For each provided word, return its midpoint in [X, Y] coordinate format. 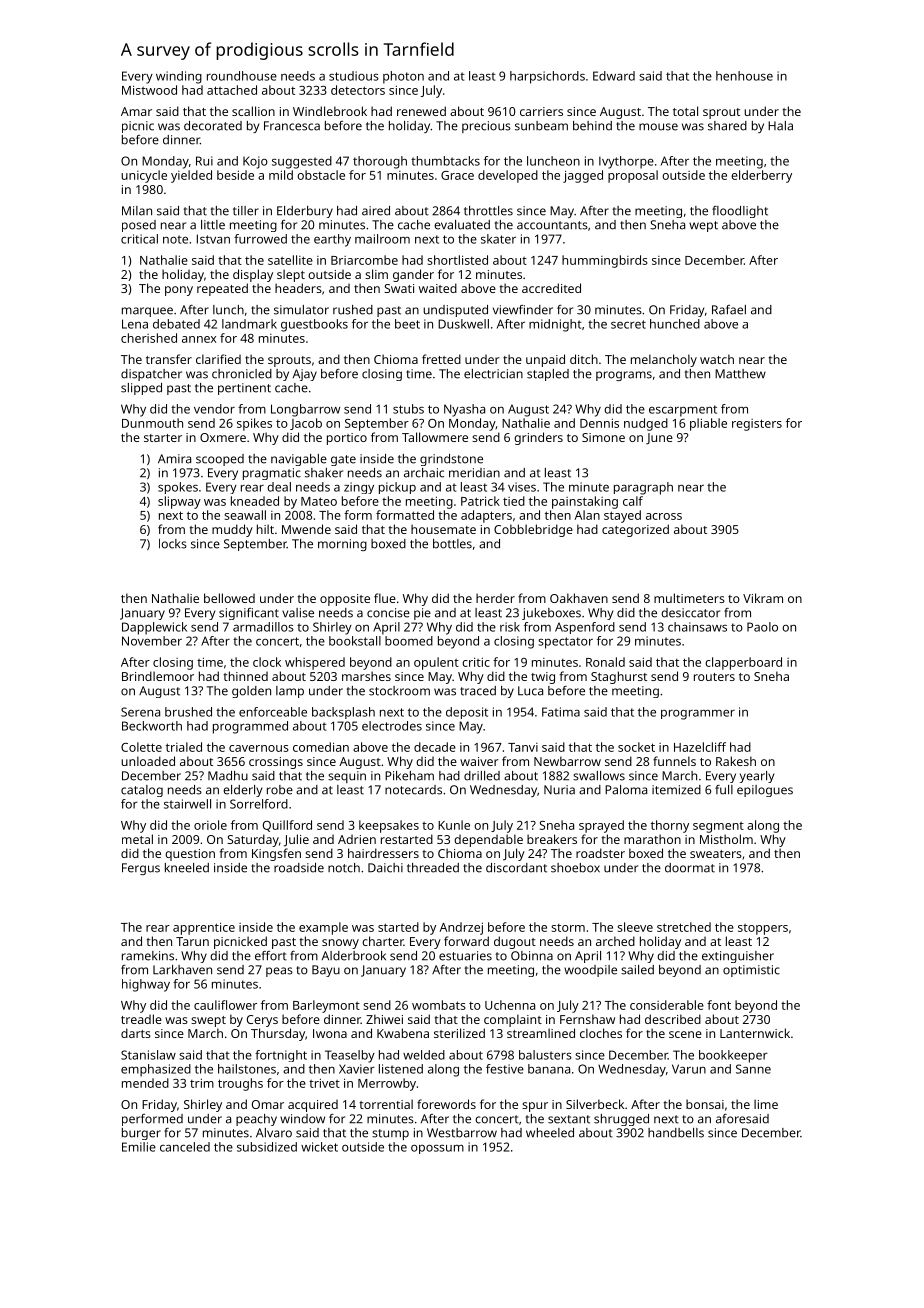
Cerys [262, 1021]
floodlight [740, 212]
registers [757, 425]
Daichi [385, 868]
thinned [246, 676]
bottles [452, 544]
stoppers [763, 929]
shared [727, 126]
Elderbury [305, 212]
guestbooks [314, 325]
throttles [488, 211]
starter [163, 438]
